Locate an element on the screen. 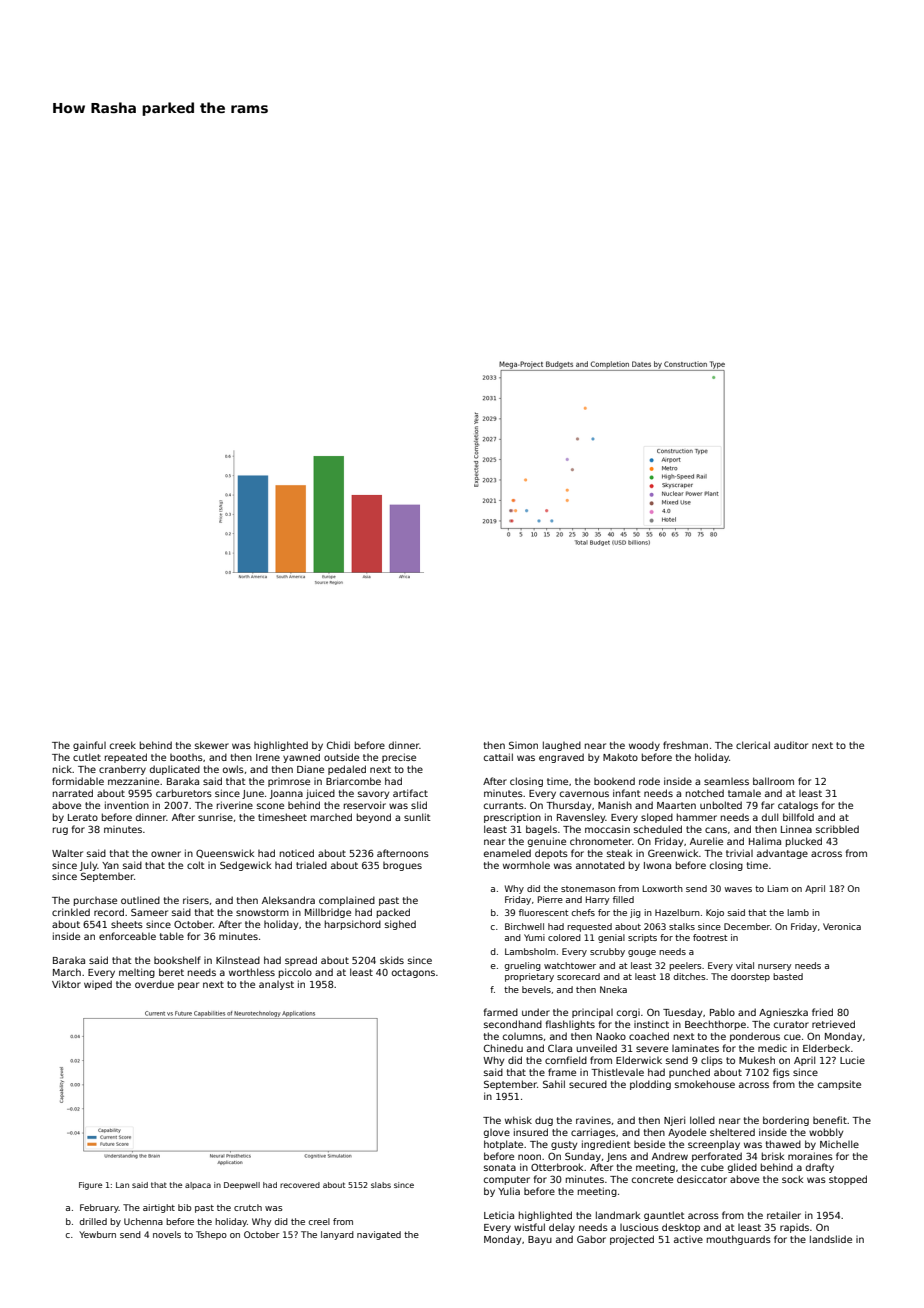  Bayu is located at coordinates (540, 1240).
